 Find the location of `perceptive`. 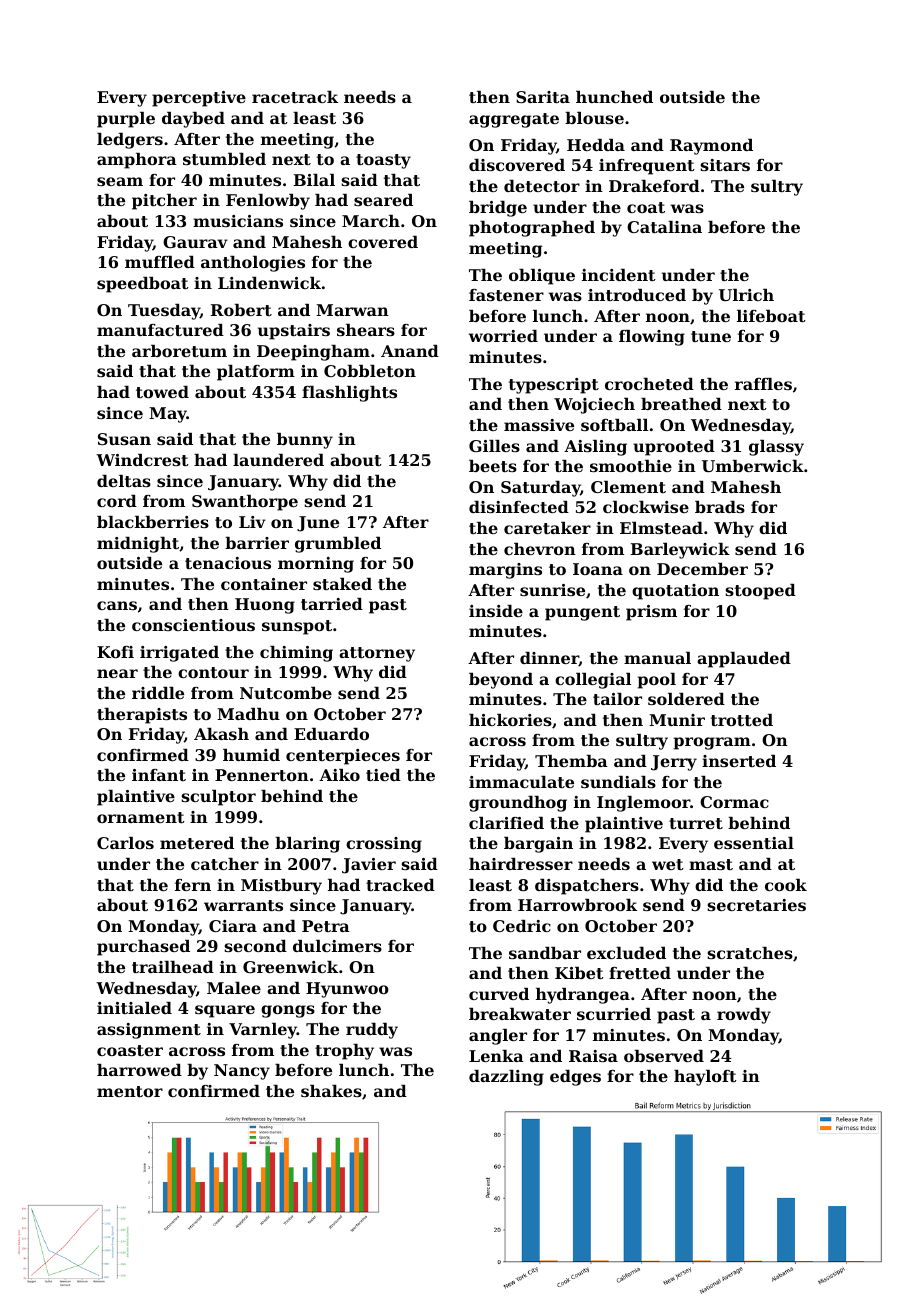

perceptive is located at coordinates (199, 99).
